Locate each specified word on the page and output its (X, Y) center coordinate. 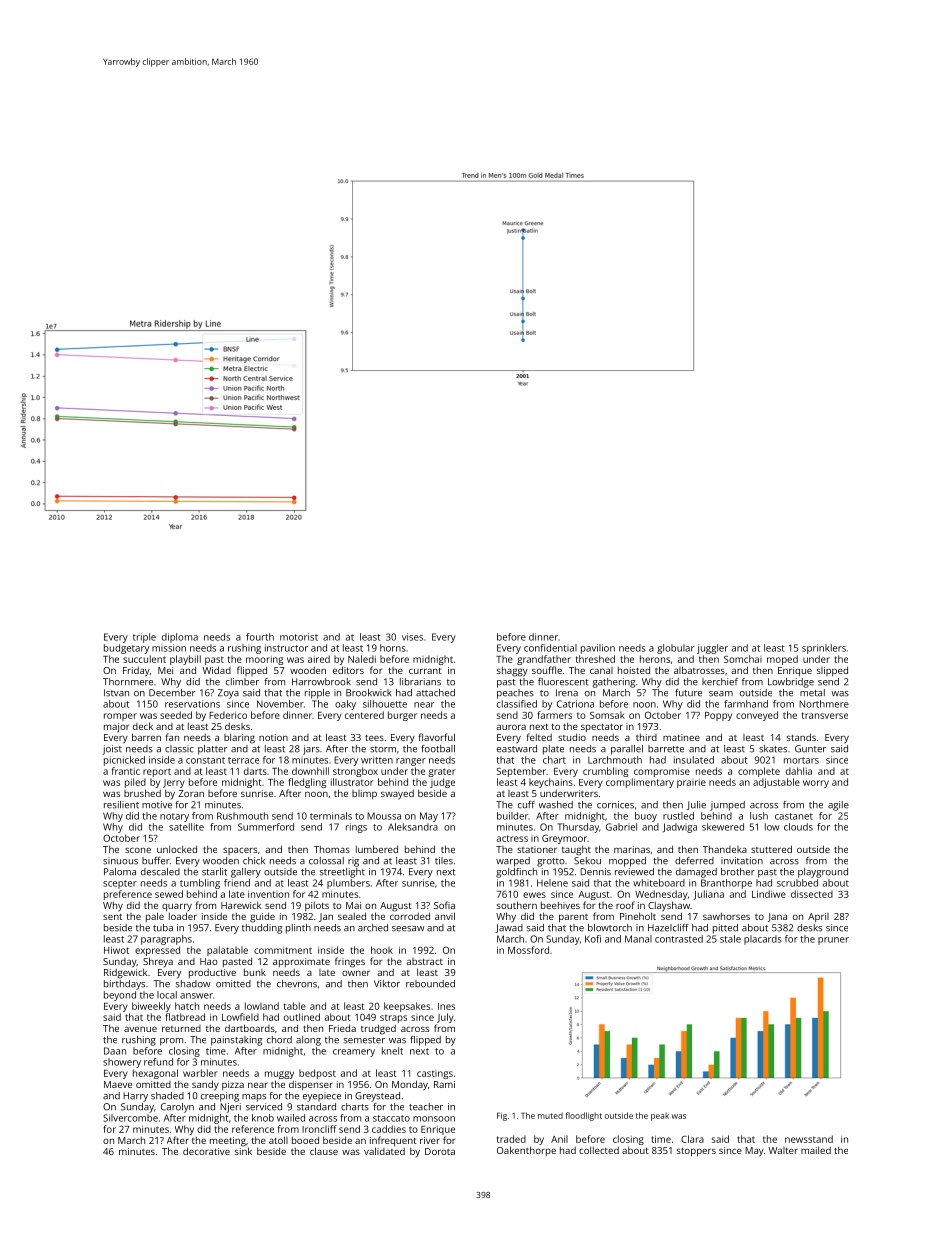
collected (599, 1150)
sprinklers (824, 649)
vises (412, 637)
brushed (142, 793)
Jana (777, 917)
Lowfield (240, 1017)
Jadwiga (680, 828)
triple (144, 638)
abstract (425, 961)
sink (243, 1151)
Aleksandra (413, 827)
